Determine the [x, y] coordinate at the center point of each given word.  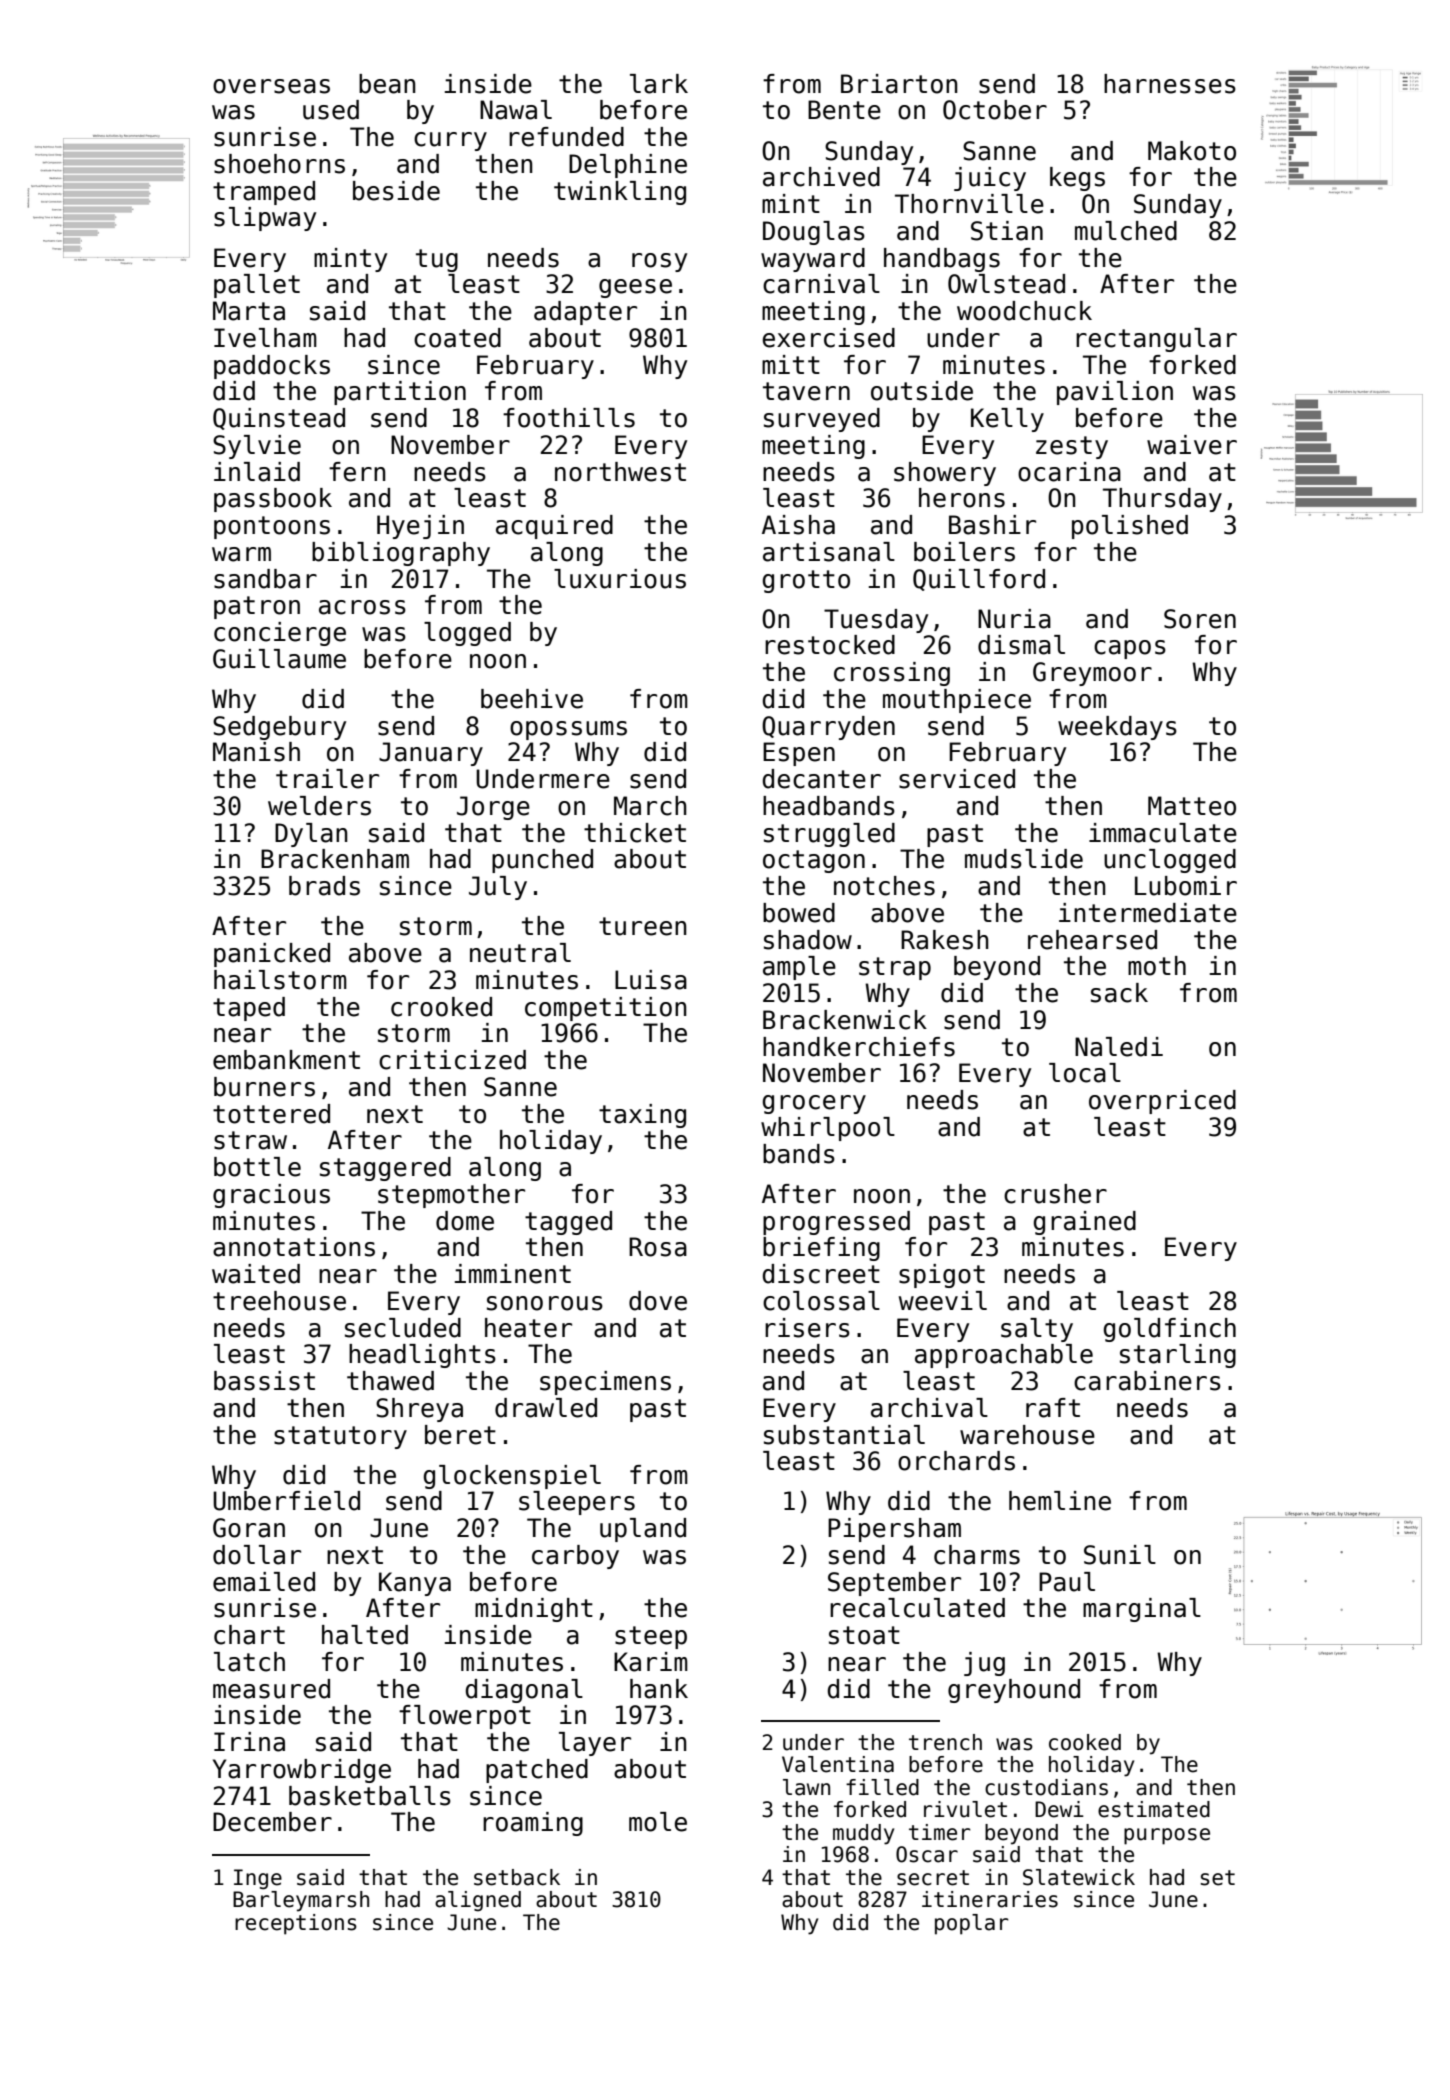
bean [387, 84]
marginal [1142, 1610]
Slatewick [1079, 1877]
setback [517, 1877]
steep [651, 1637]
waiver [1192, 445]
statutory [340, 1437]
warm [241, 554]
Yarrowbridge [302, 1771]
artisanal [829, 552]
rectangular [1156, 340]
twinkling [620, 193]
